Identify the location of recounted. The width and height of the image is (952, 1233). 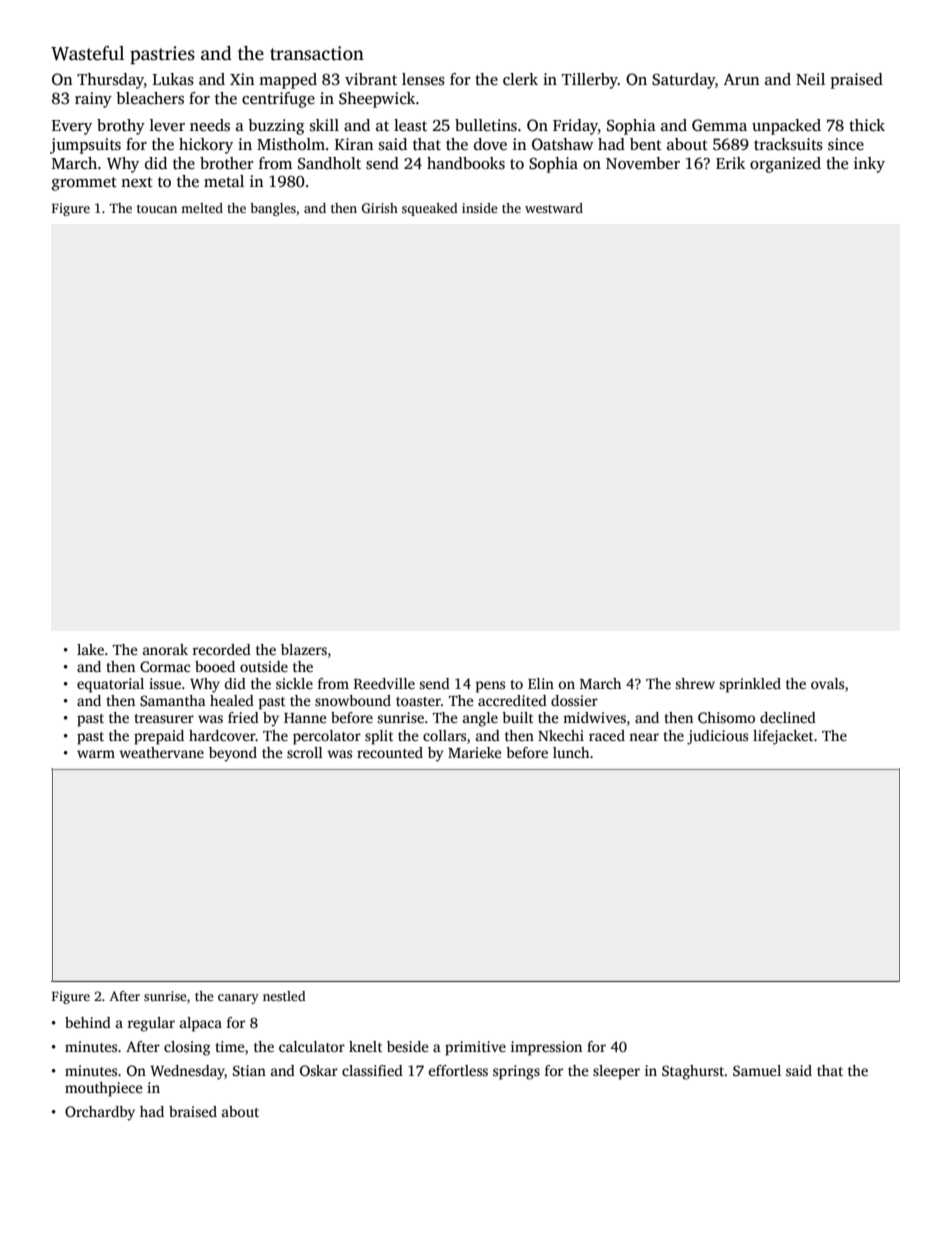
(390, 752).
